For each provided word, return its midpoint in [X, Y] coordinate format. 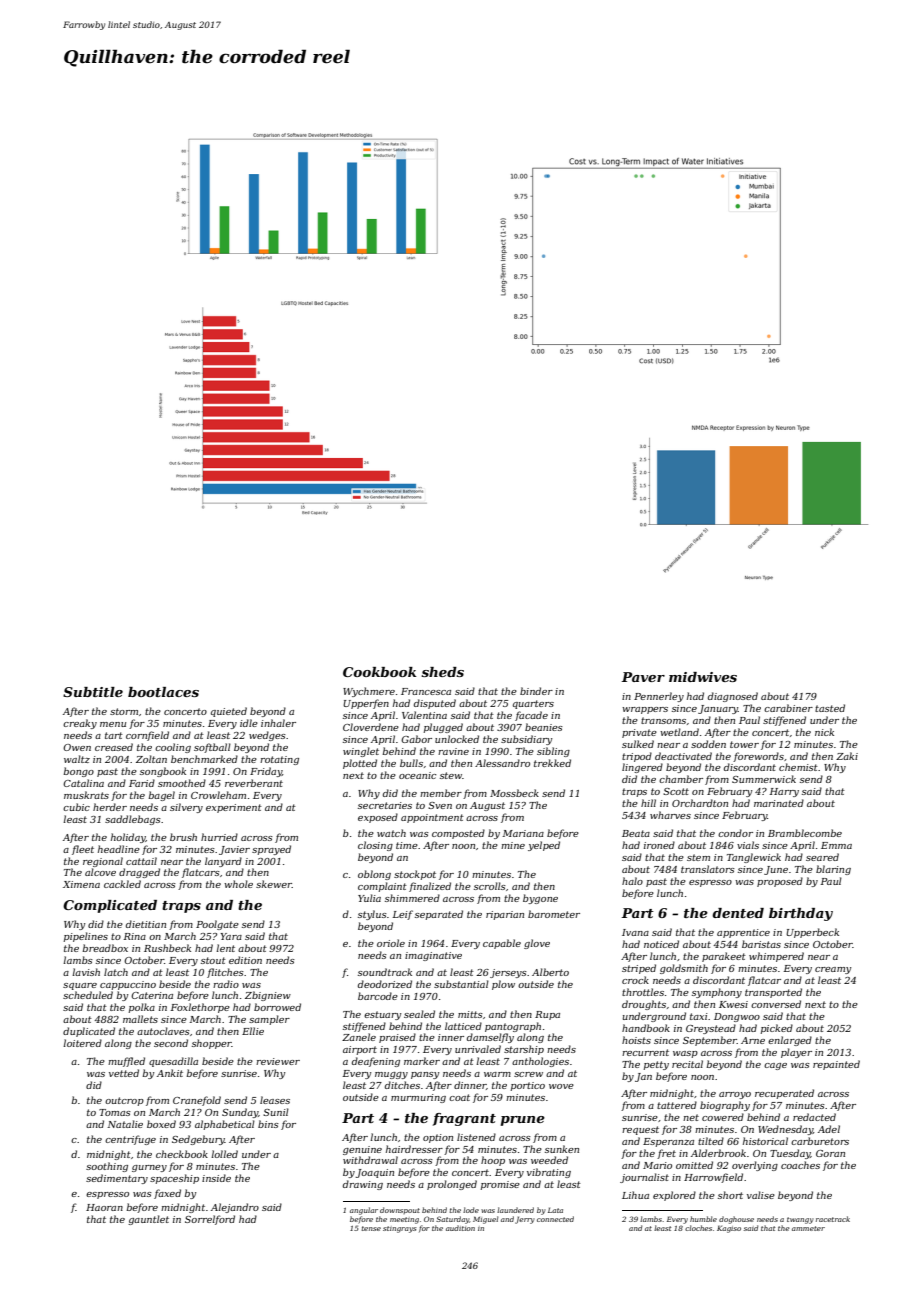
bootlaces [163, 692]
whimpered [776, 957]
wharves [670, 815]
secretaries [385, 805]
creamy [833, 970]
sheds [442, 672]
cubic [76, 807]
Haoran [104, 1207]
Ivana [635, 932]
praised [397, 1038]
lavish [86, 972]
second [171, 1043]
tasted [830, 708]
